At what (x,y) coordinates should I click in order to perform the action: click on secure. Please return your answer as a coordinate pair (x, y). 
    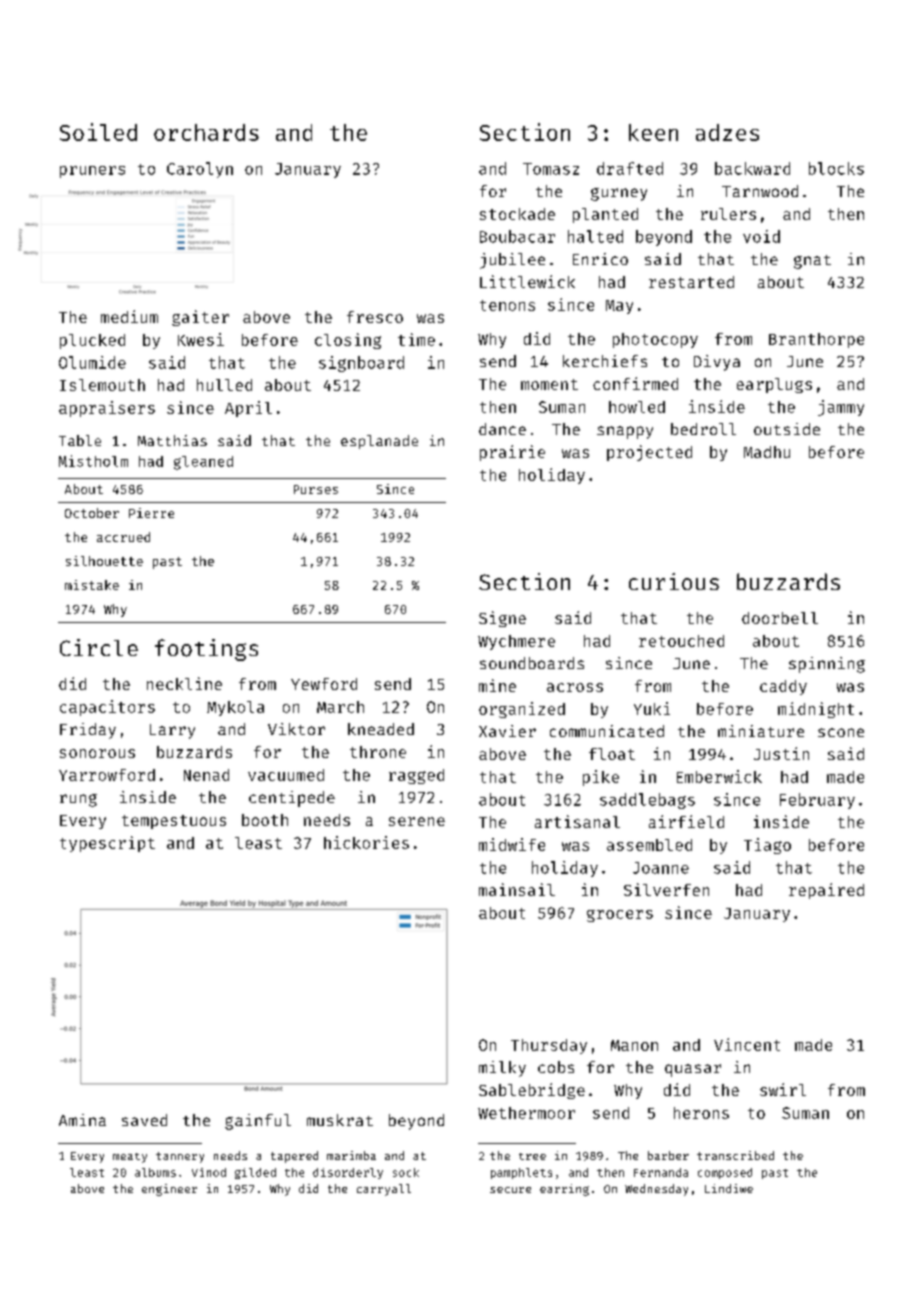
    Looking at the image, I should click on (510, 1190).
